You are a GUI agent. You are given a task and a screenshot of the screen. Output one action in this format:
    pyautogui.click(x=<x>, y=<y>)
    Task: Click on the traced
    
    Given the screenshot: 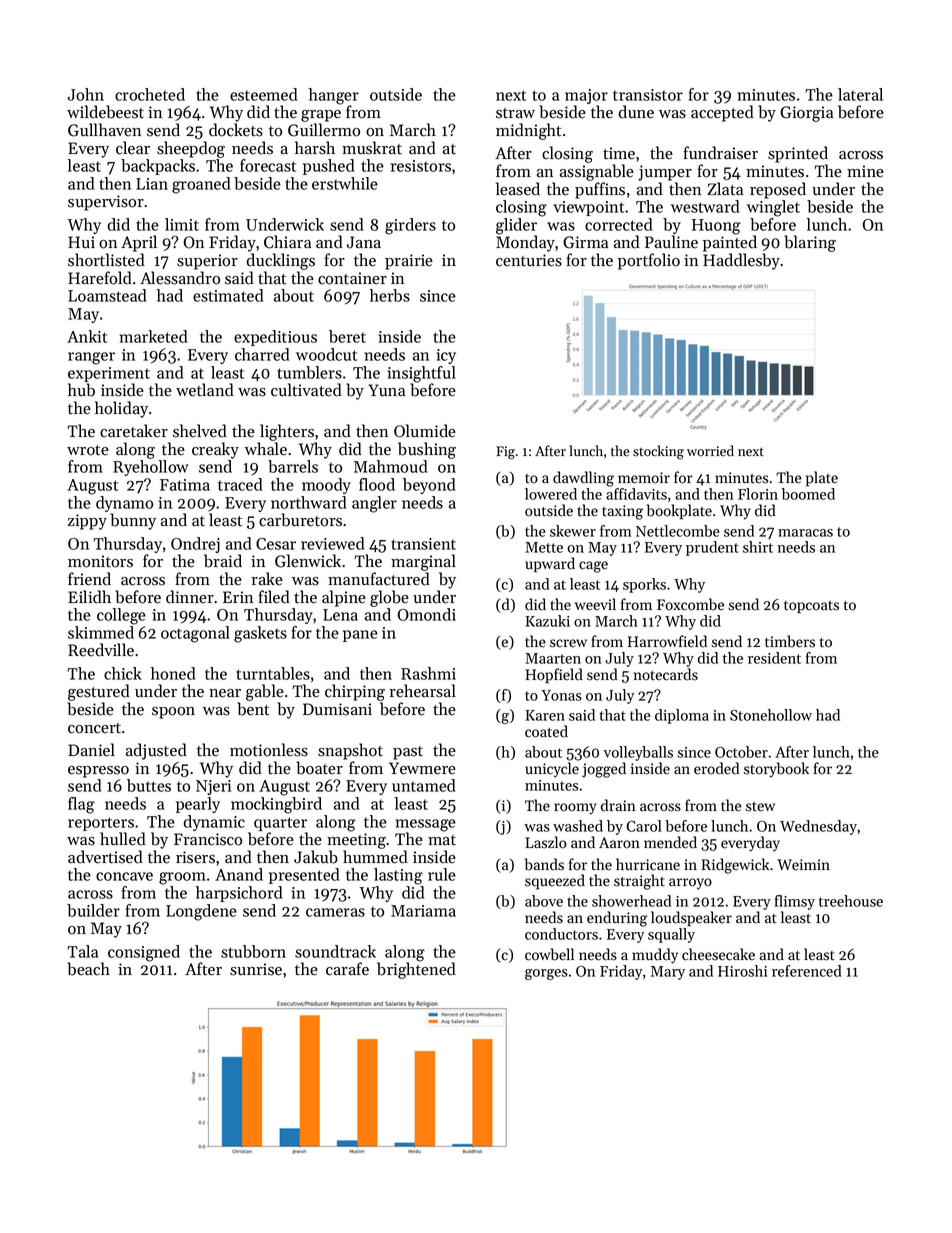 What is the action you would take?
    pyautogui.click(x=240, y=484)
